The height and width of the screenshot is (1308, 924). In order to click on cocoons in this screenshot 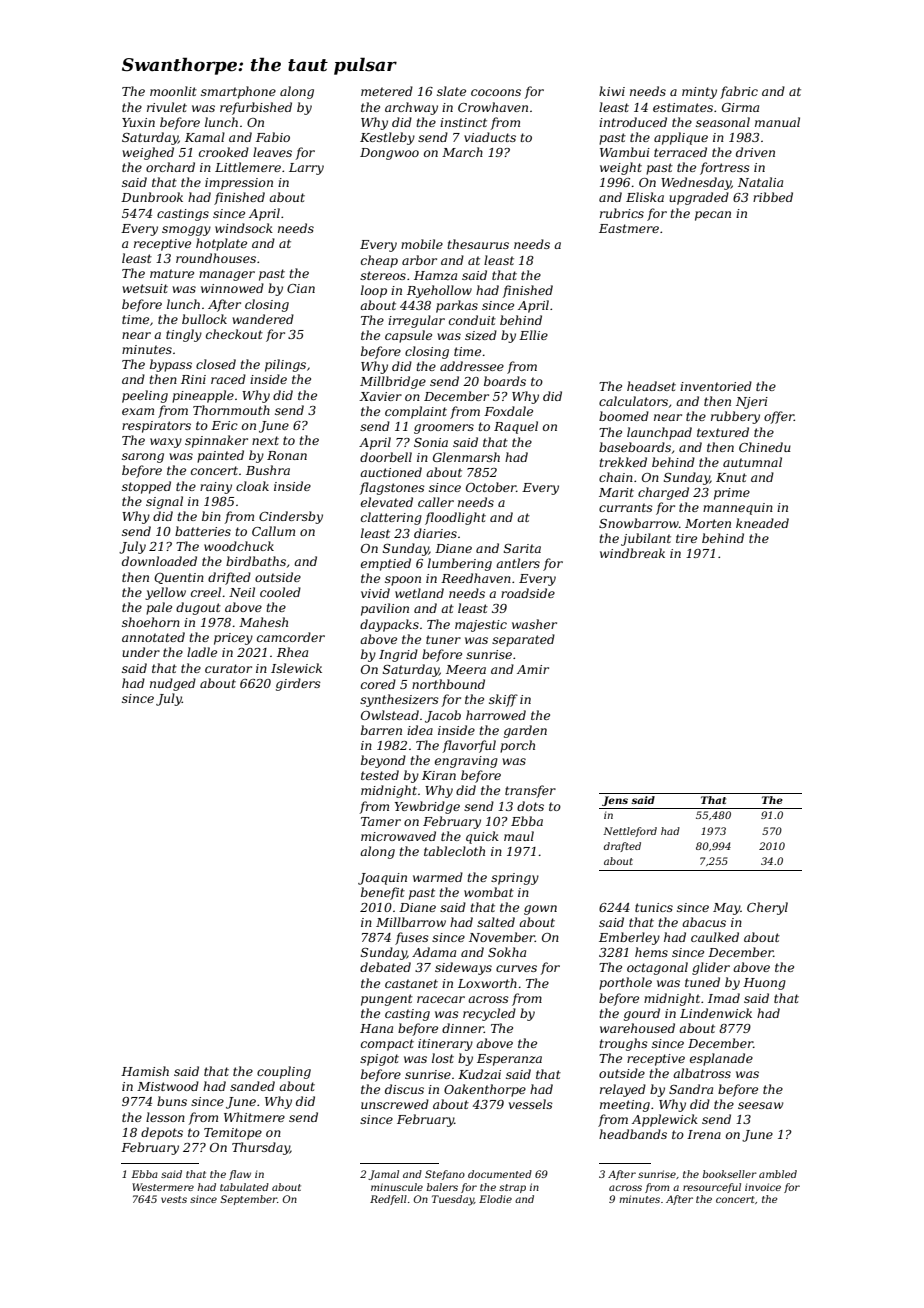, I will do `click(496, 92)`.
